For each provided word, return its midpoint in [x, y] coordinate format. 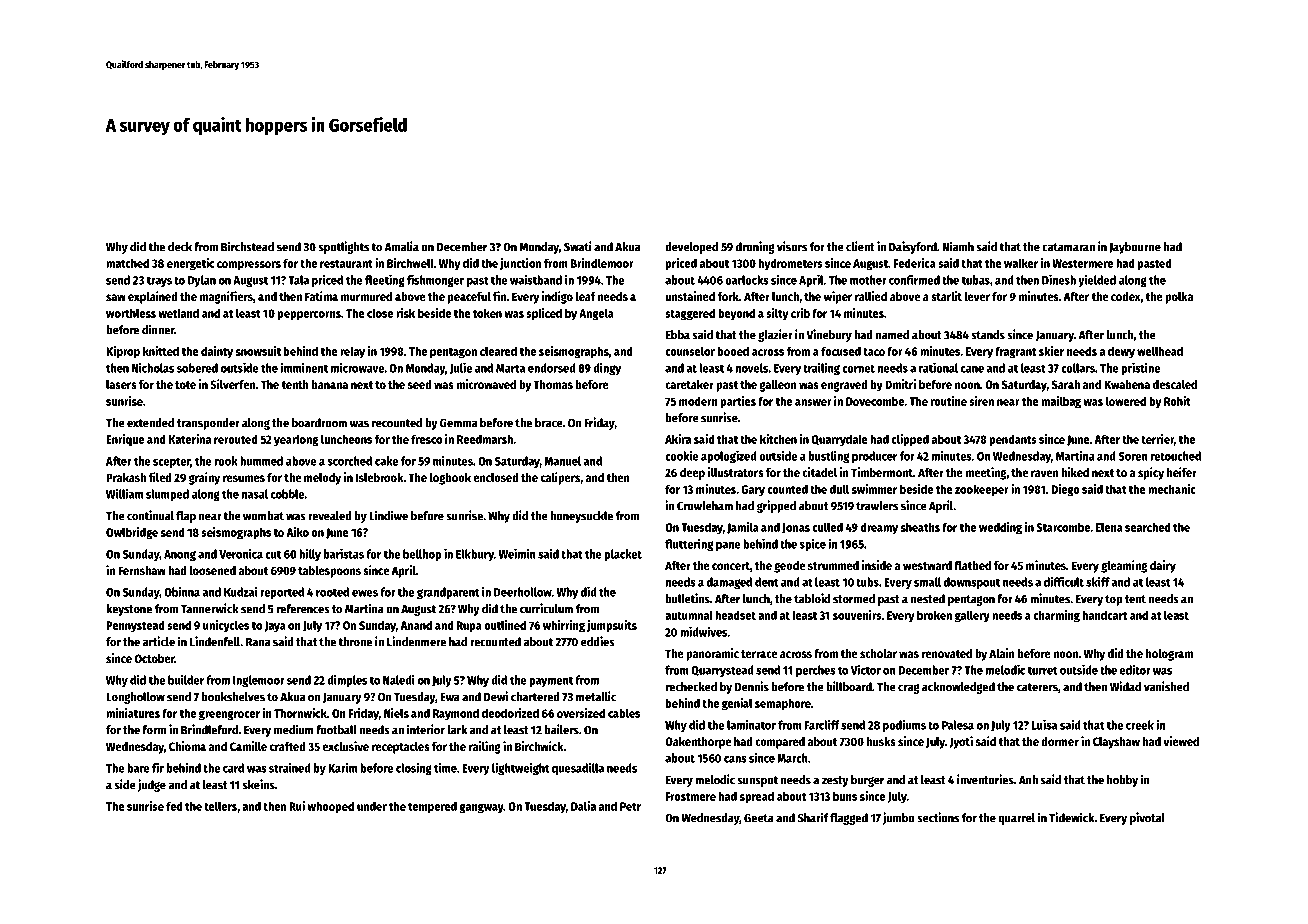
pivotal [1147, 818]
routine [949, 401]
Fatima [321, 296]
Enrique [125, 440]
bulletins [688, 598]
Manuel [563, 461]
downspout [972, 583]
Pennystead [135, 626]
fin [499, 296]
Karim [342, 768]
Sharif [813, 817]
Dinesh [1059, 279]
